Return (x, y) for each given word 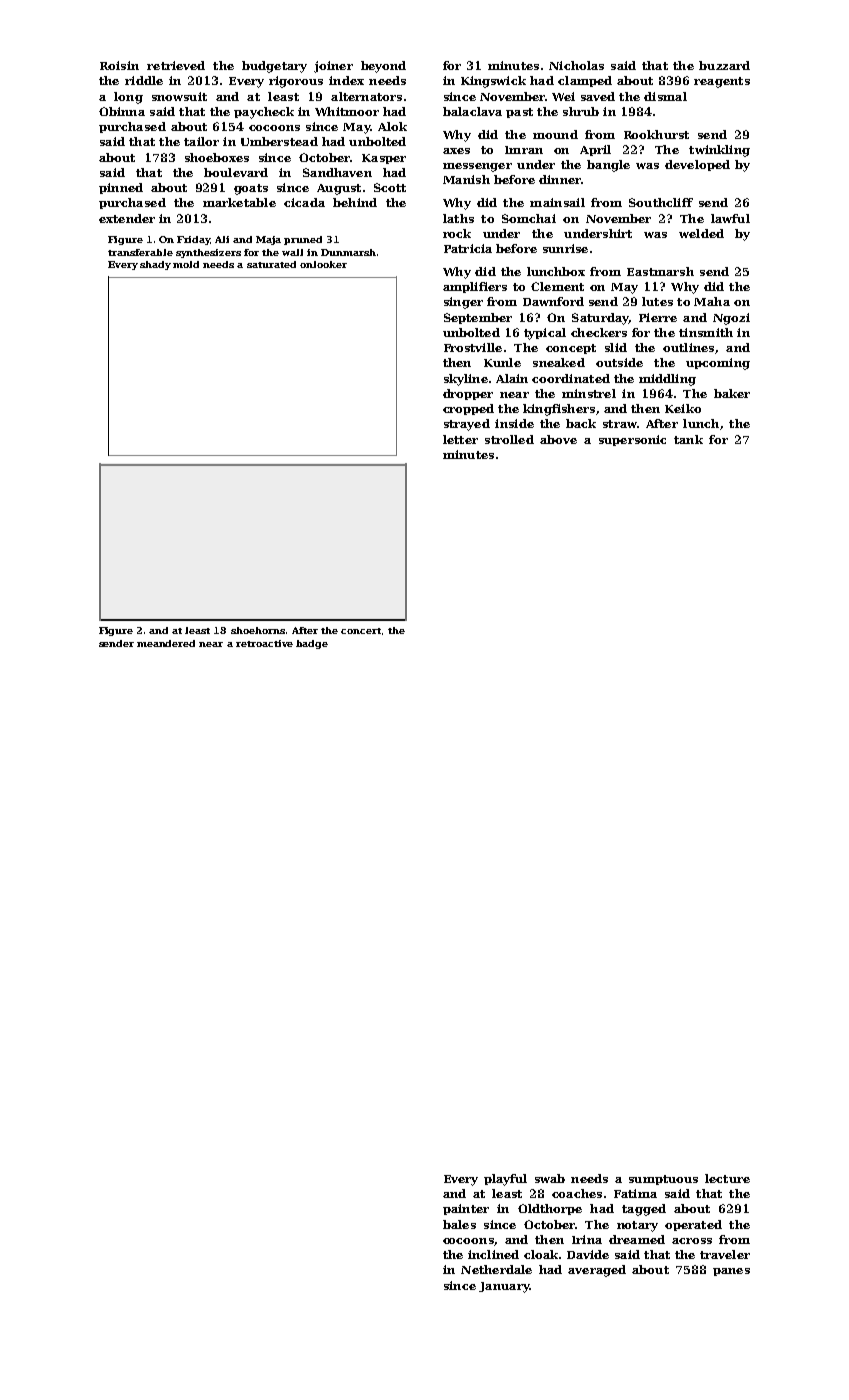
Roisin (119, 65)
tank (688, 439)
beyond (383, 67)
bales (459, 1224)
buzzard (724, 65)
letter (460, 439)
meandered (166, 643)
